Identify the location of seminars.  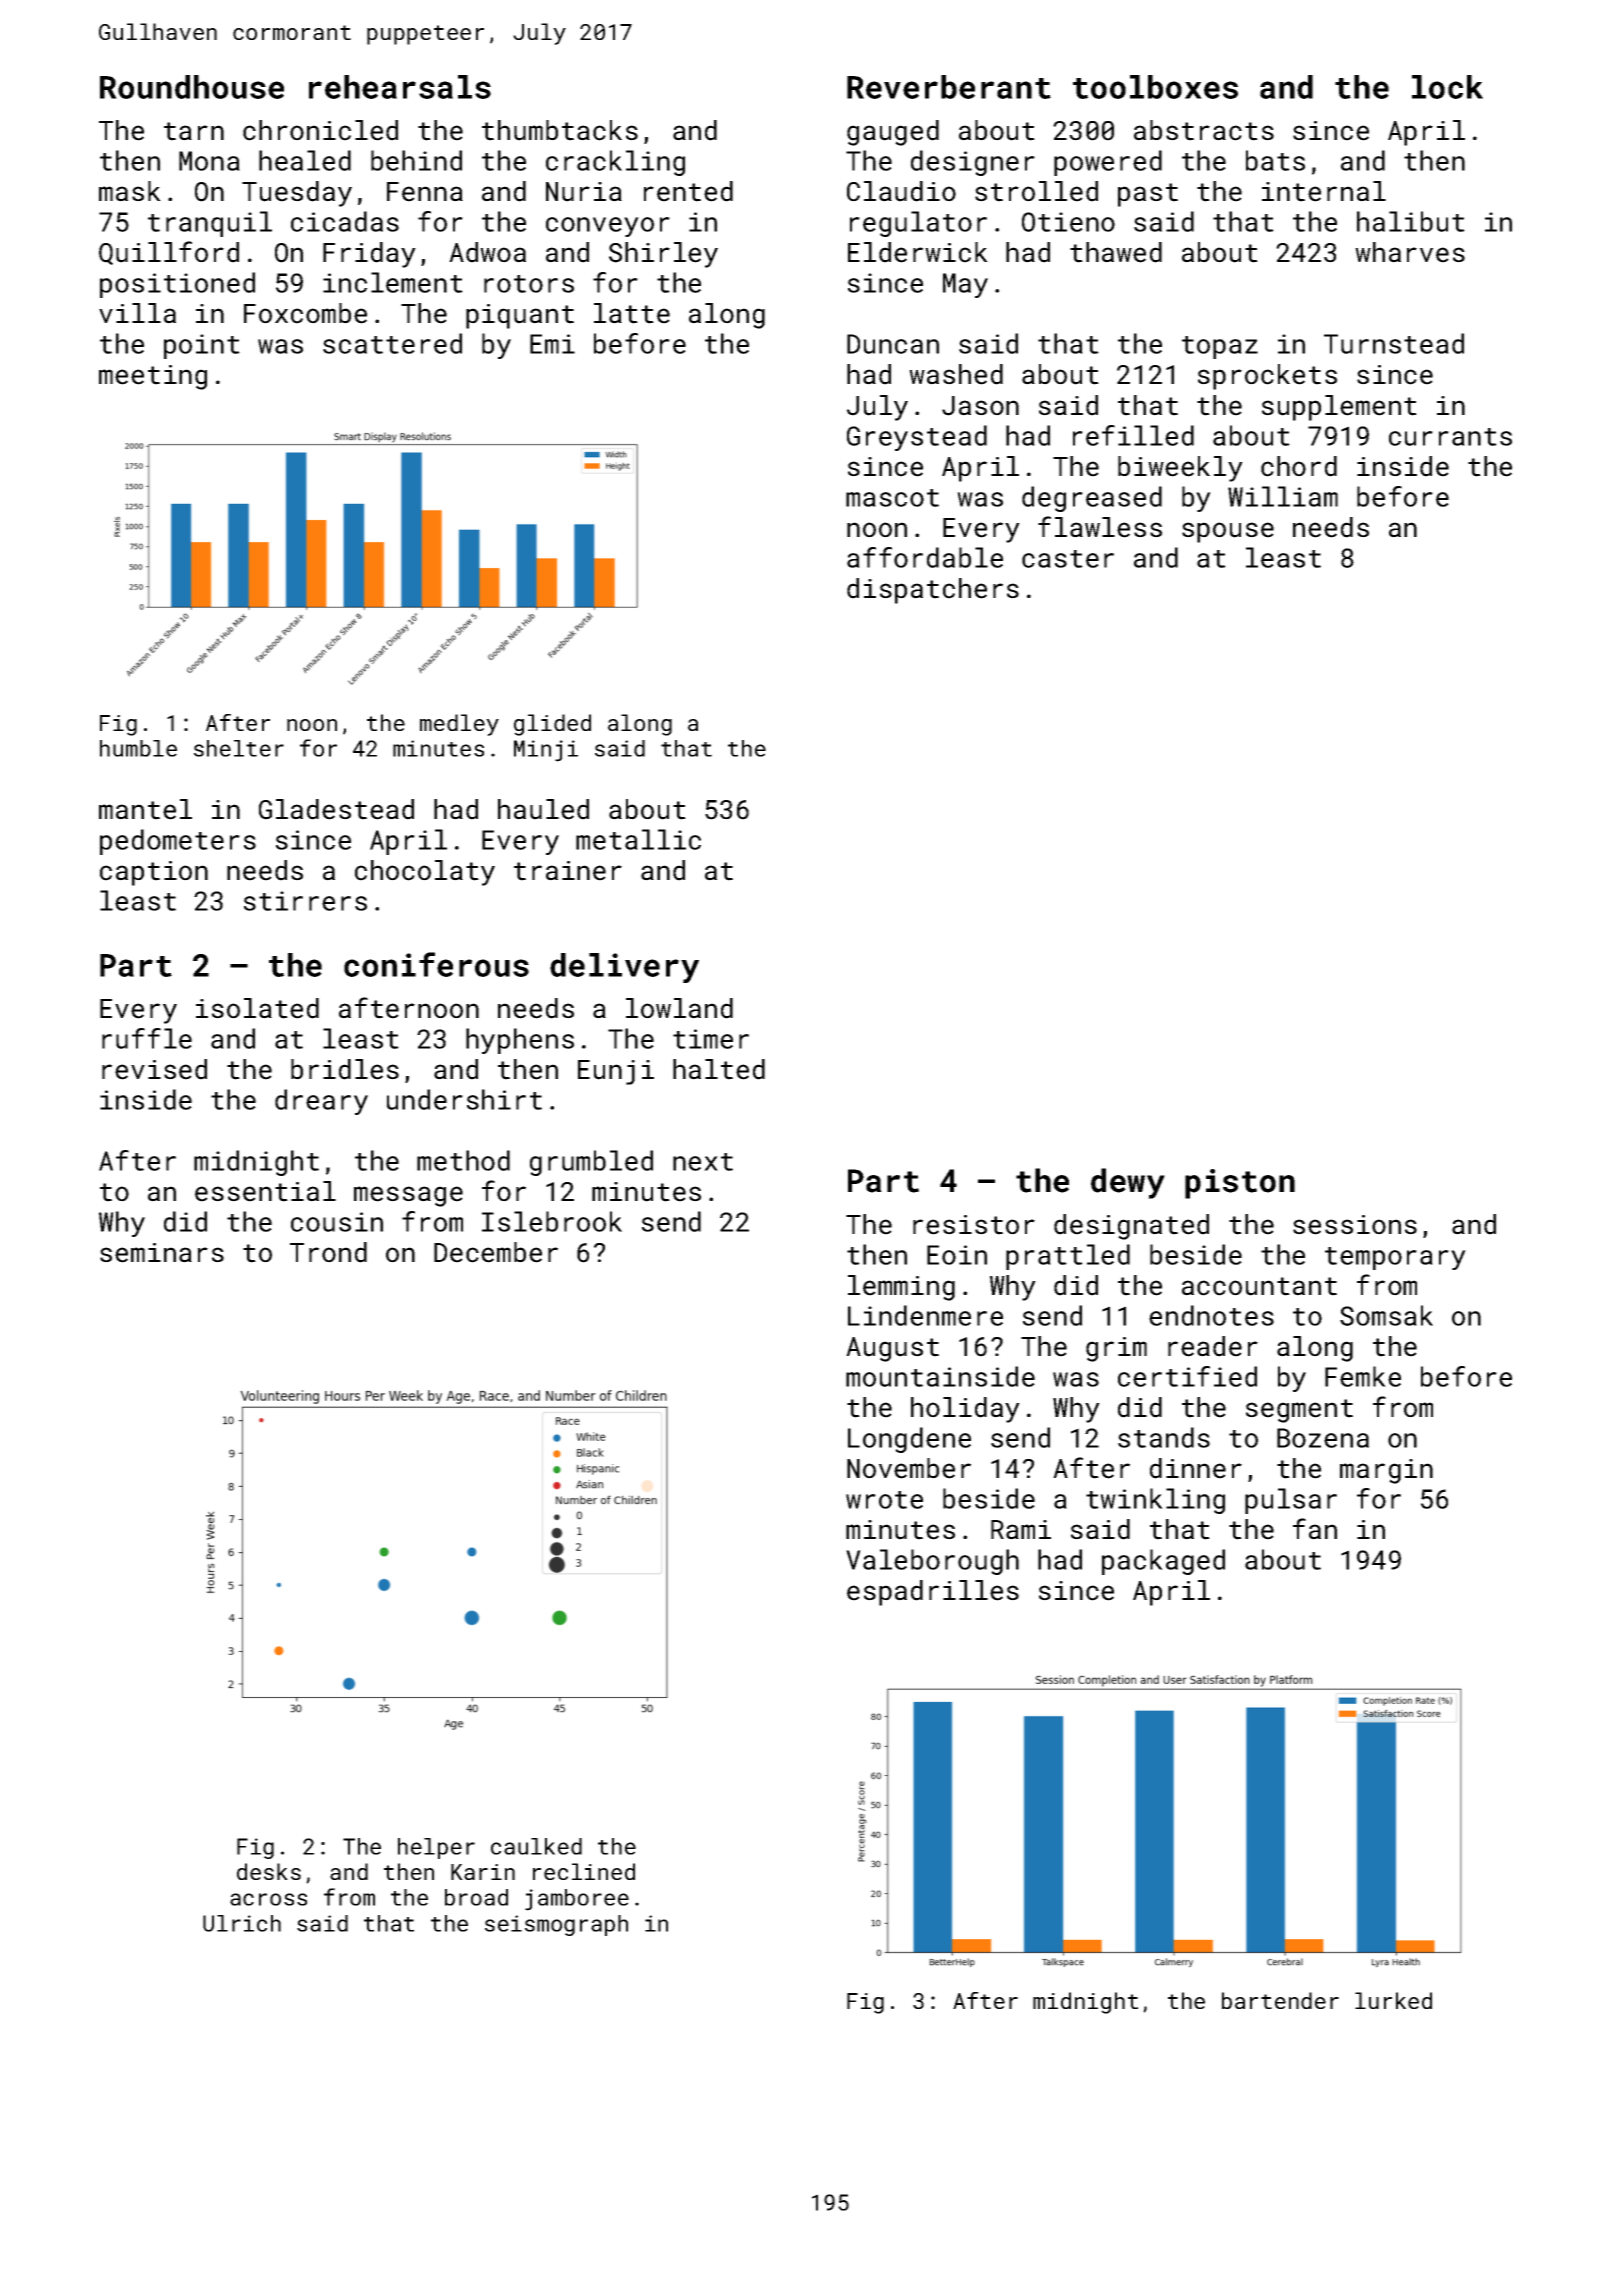
(162, 1253).
